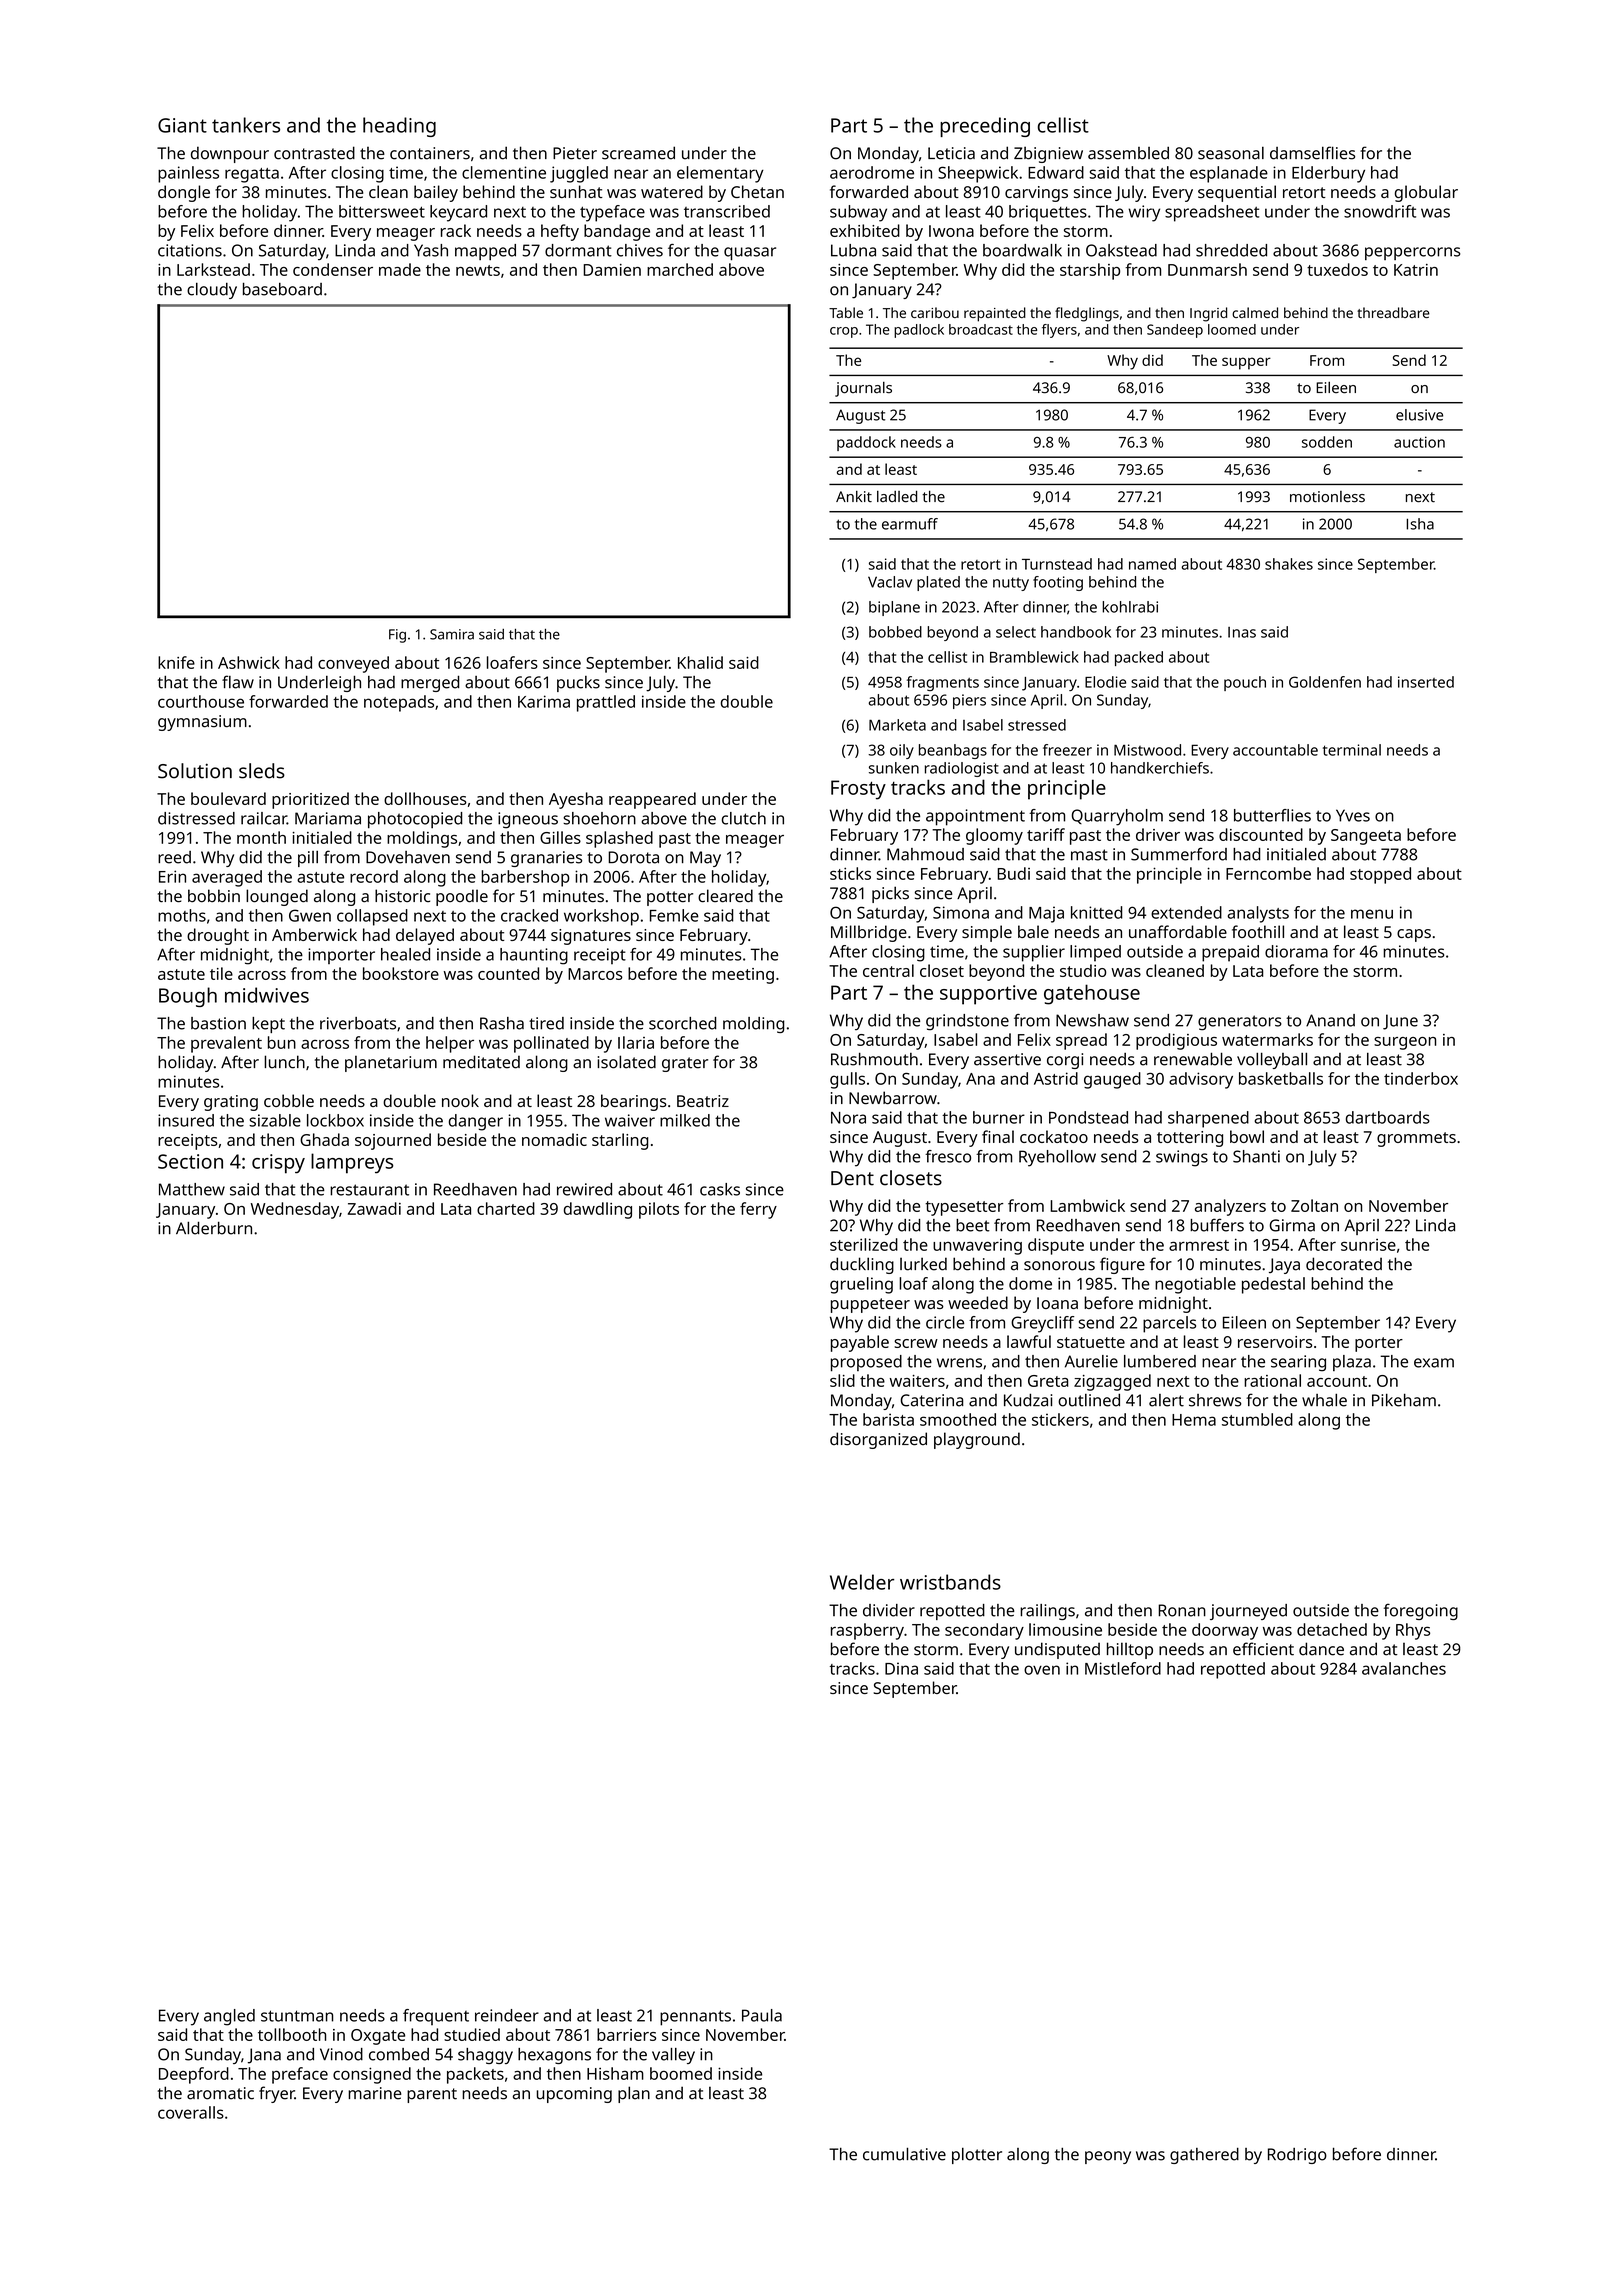  I want to click on Dina, so click(901, 1668).
